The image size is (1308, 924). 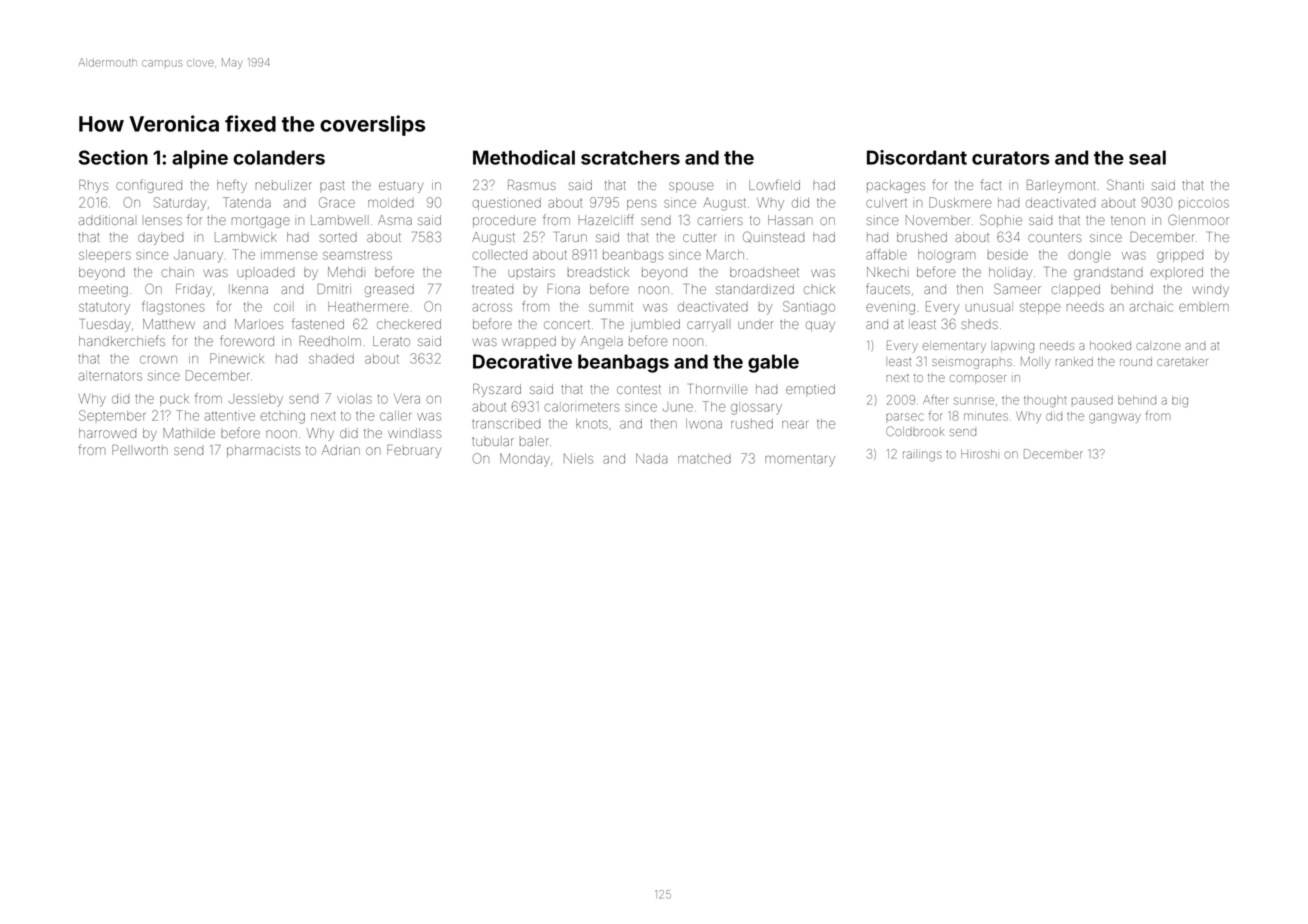 What do you see at coordinates (774, 184) in the screenshot?
I see `Lowfield` at bounding box center [774, 184].
